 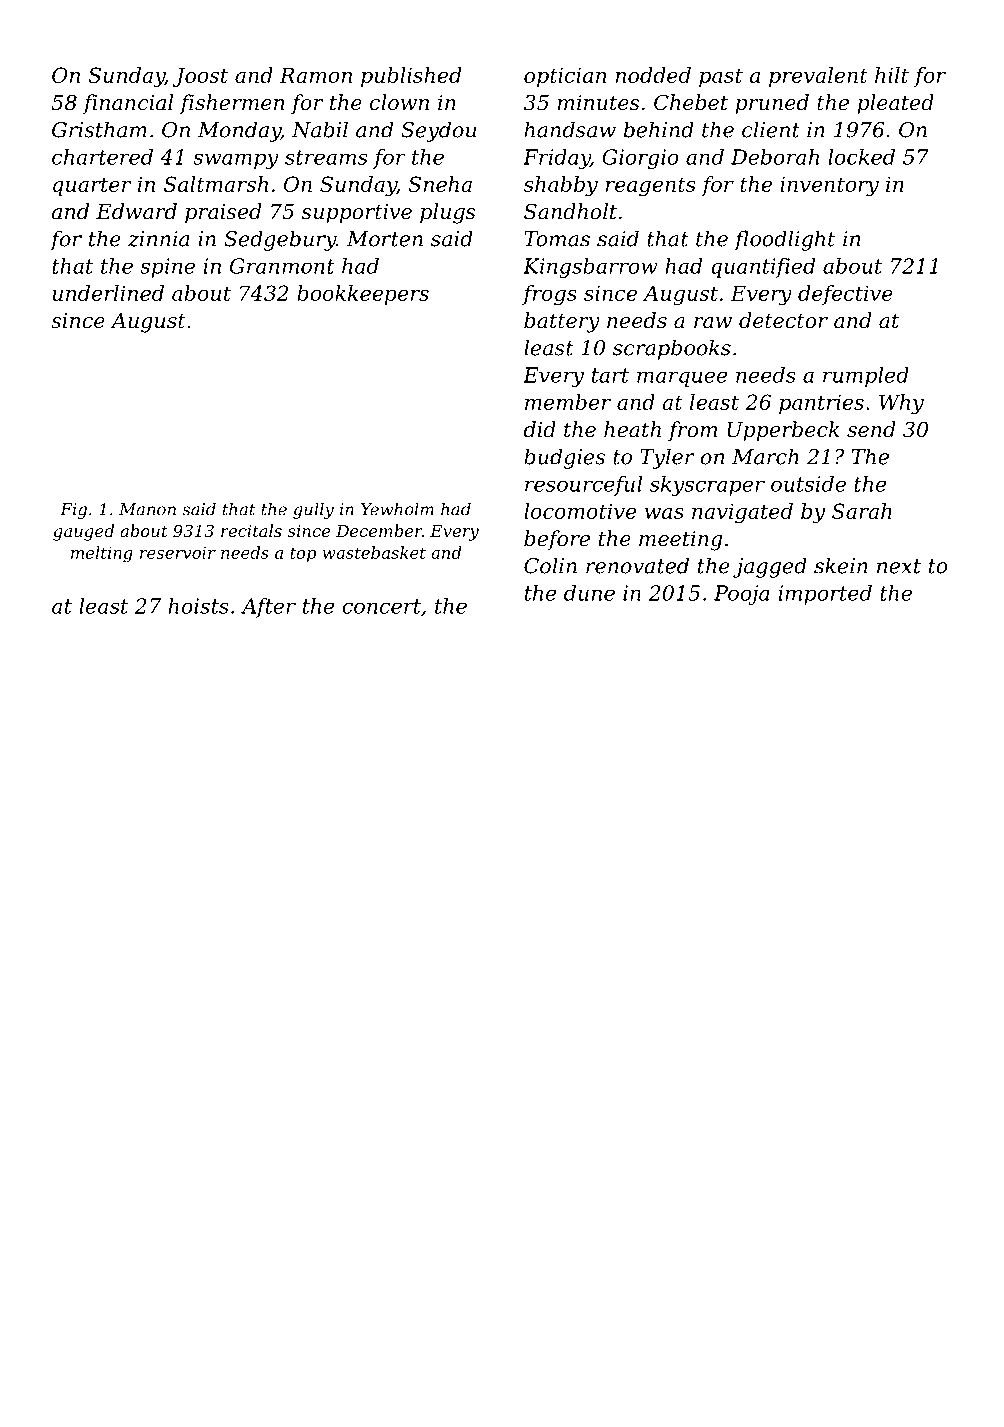 What do you see at coordinates (158, 239) in the screenshot?
I see `zinnia` at bounding box center [158, 239].
